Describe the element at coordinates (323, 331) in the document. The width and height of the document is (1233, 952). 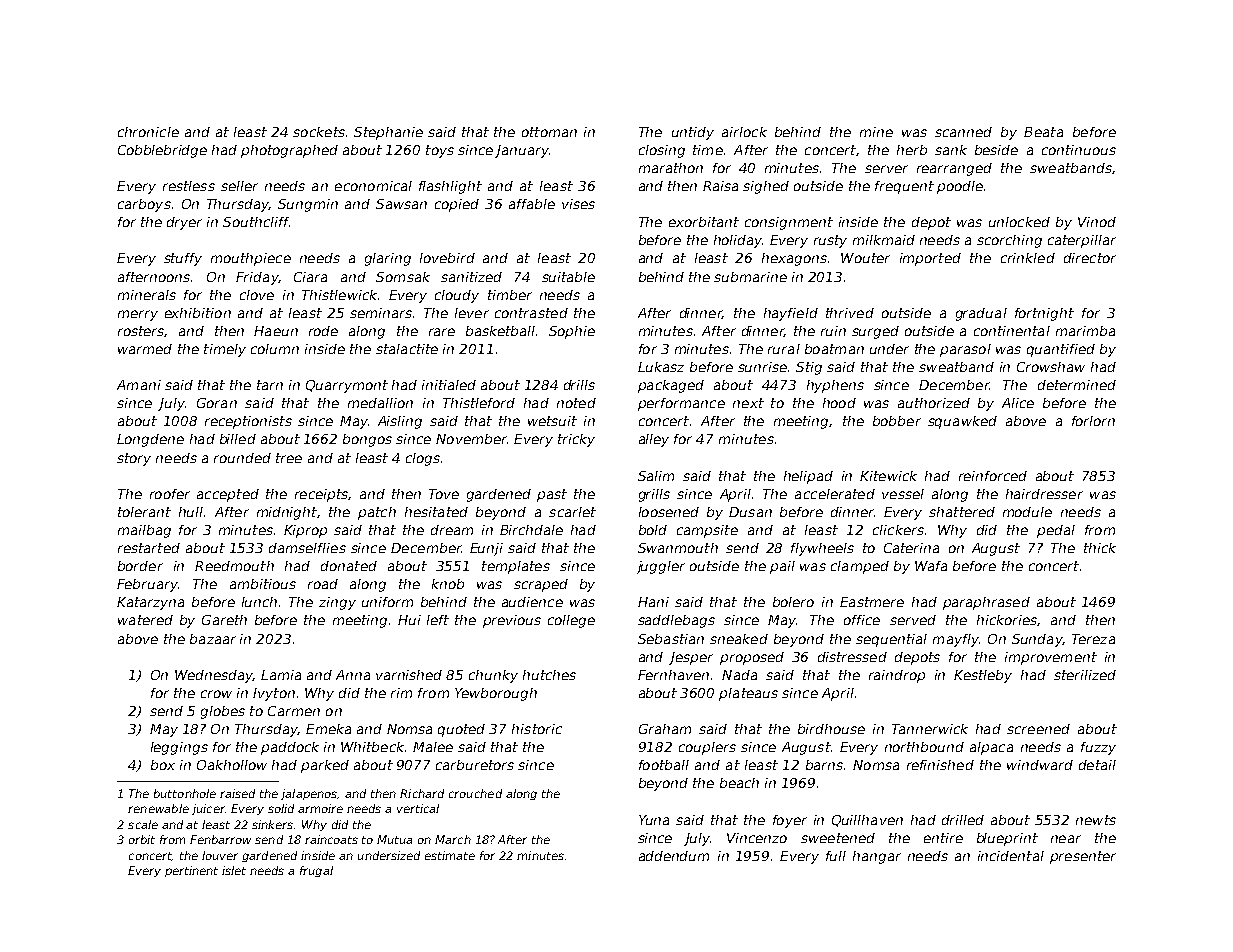
I see `rode` at that location.
